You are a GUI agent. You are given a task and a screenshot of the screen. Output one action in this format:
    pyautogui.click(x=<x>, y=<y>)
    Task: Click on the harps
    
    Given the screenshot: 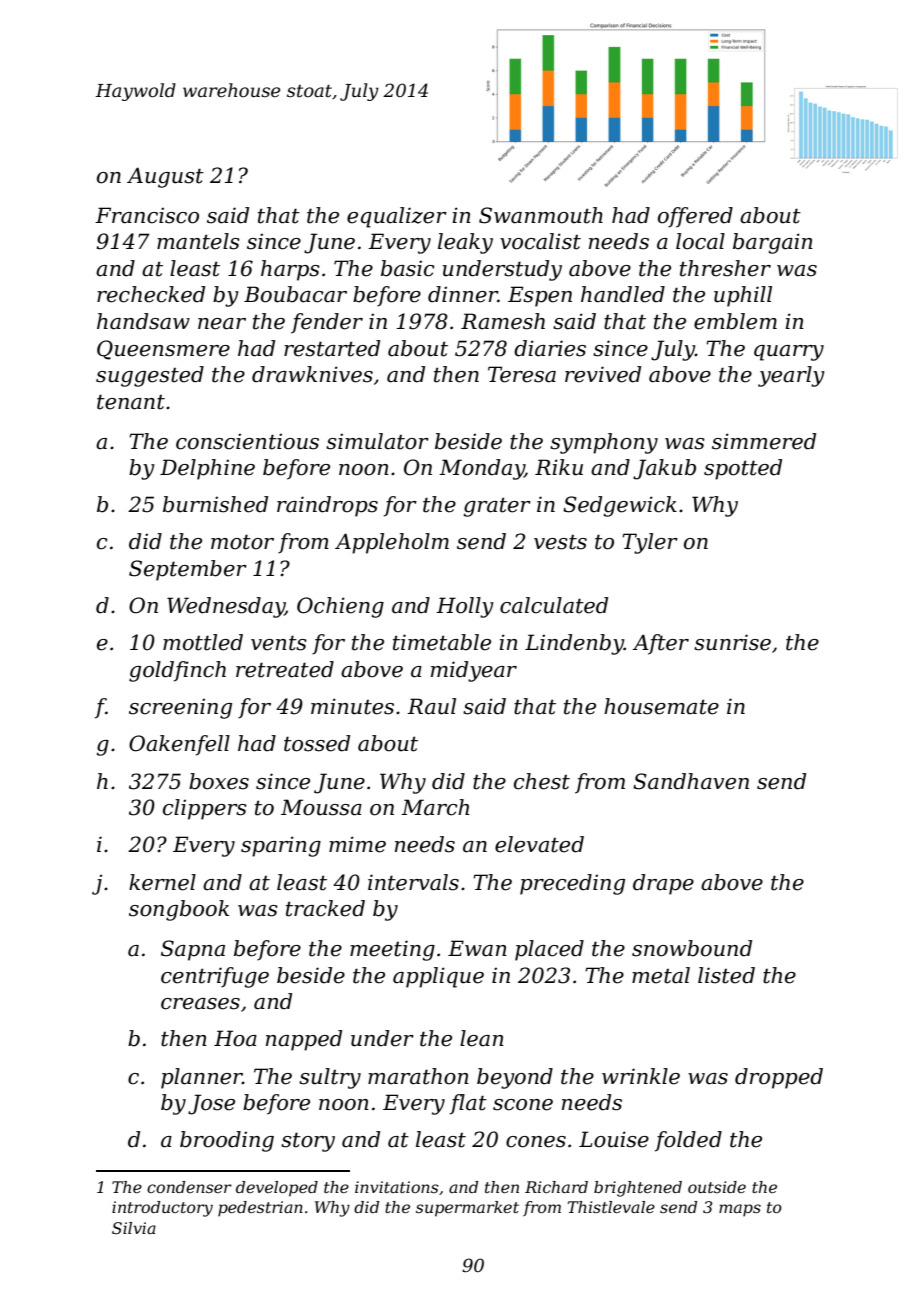 What is the action you would take?
    pyautogui.click(x=290, y=270)
